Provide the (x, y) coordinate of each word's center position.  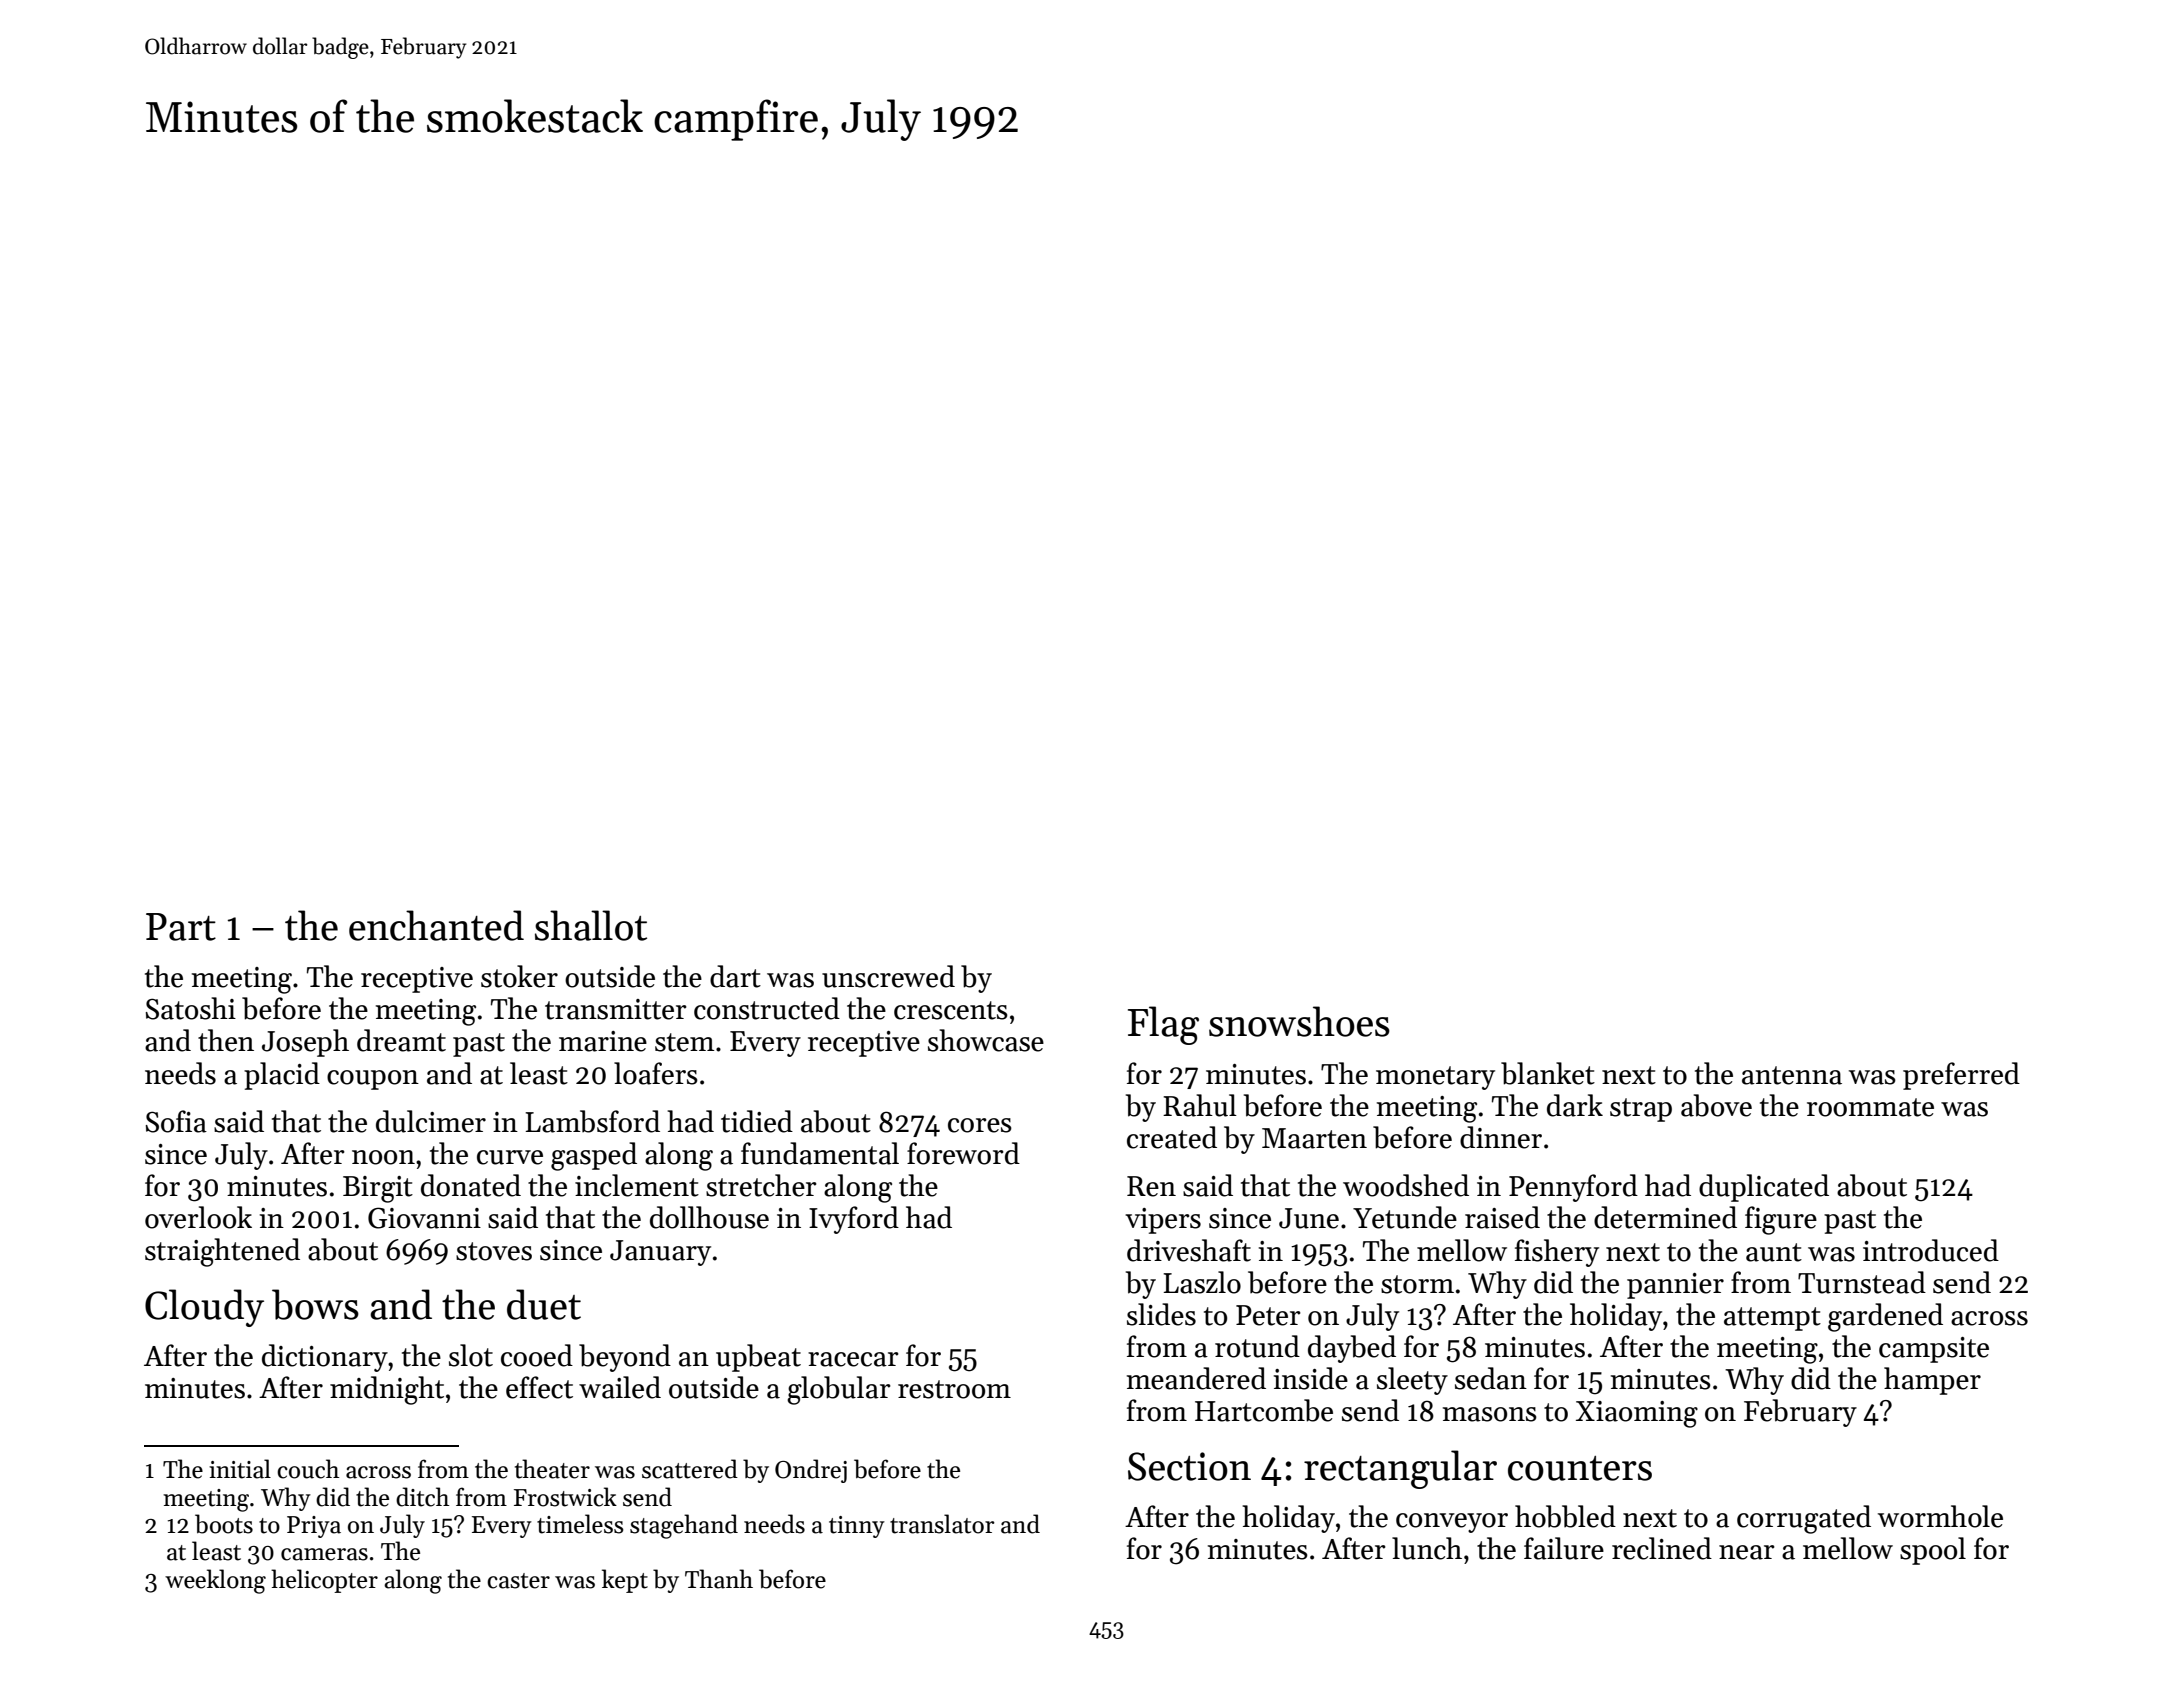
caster (518, 1581)
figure (1781, 1220)
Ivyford (854, 1220)
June (1309, 1218)
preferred (1961, 1076)
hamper (1932, 1381)
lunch (1427, 1548)
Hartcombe (1264, 1410)
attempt (1772, 1319)
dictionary (325, 1358)
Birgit (378, 1189)
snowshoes (1299, 1021)
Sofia (176, 1121)
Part (181, 927)
